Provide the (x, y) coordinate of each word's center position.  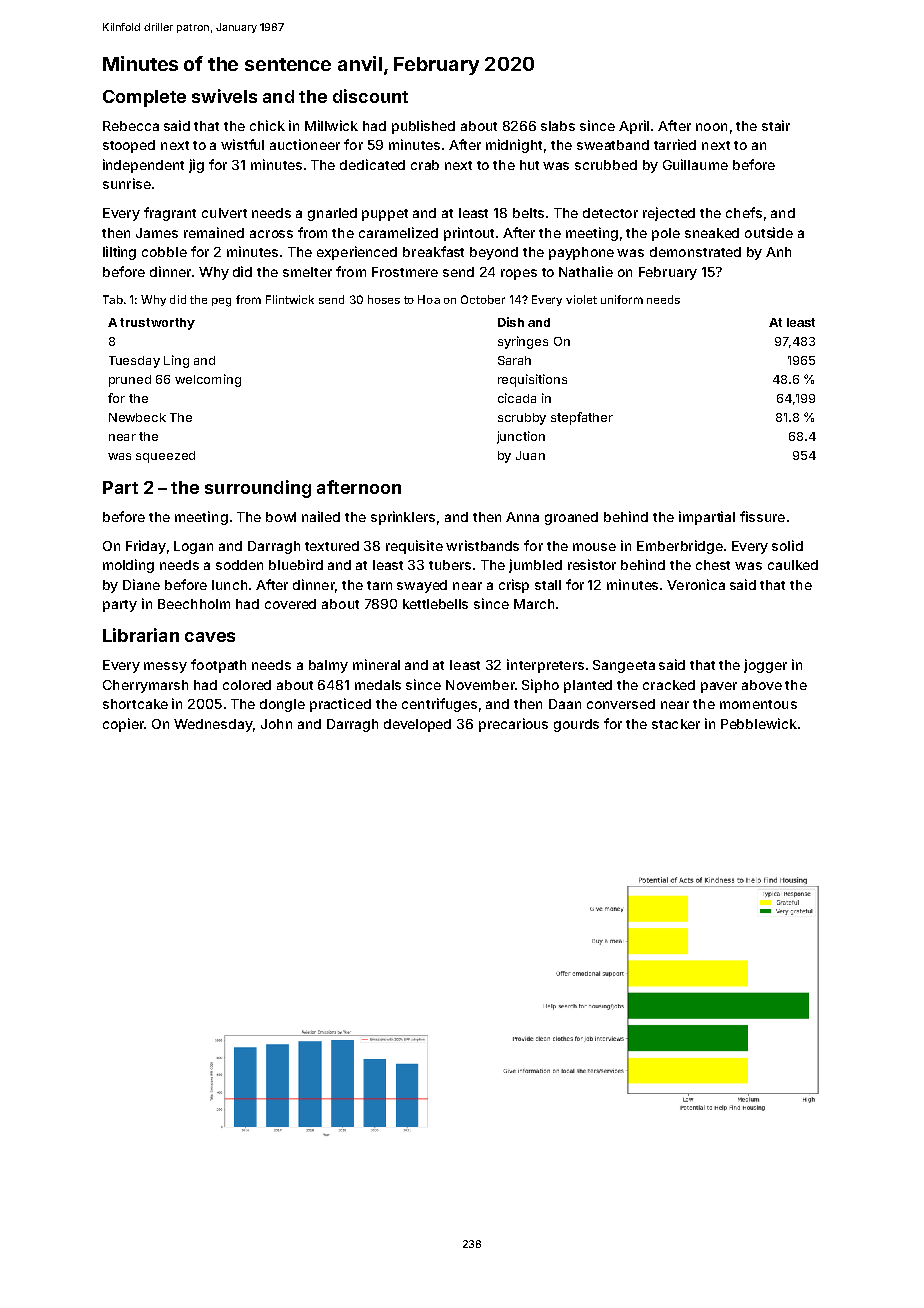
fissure (762, 516)
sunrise (127, 183)
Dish (511, 322)
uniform (622, 299)
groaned (571, 518)
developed (417, 725)
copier (123, 725)
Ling (176, 361)
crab (425, 165)
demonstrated (695, 252)
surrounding (258, 489)
